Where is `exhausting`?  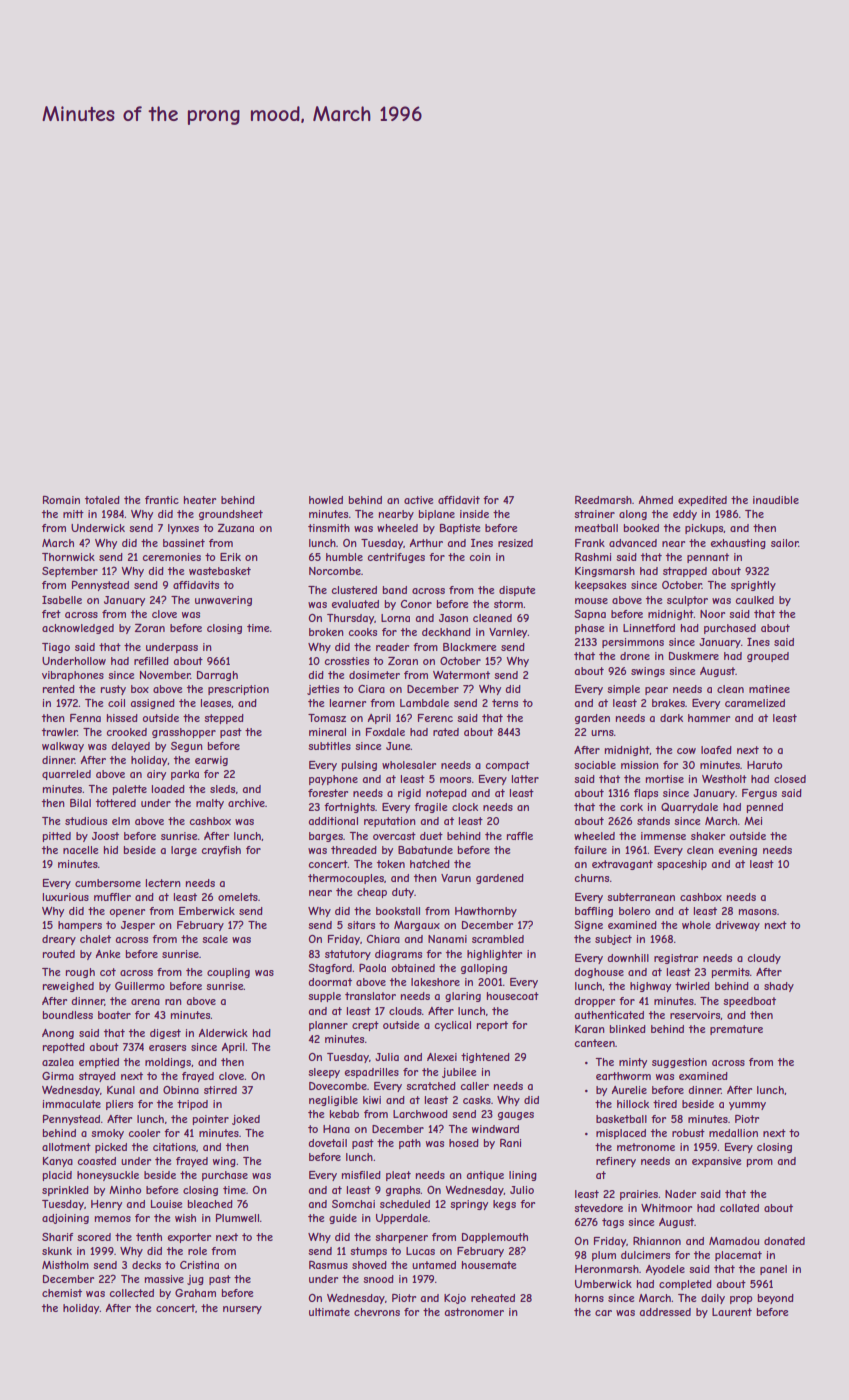 exhausting is located at coordinates (738, 544).
